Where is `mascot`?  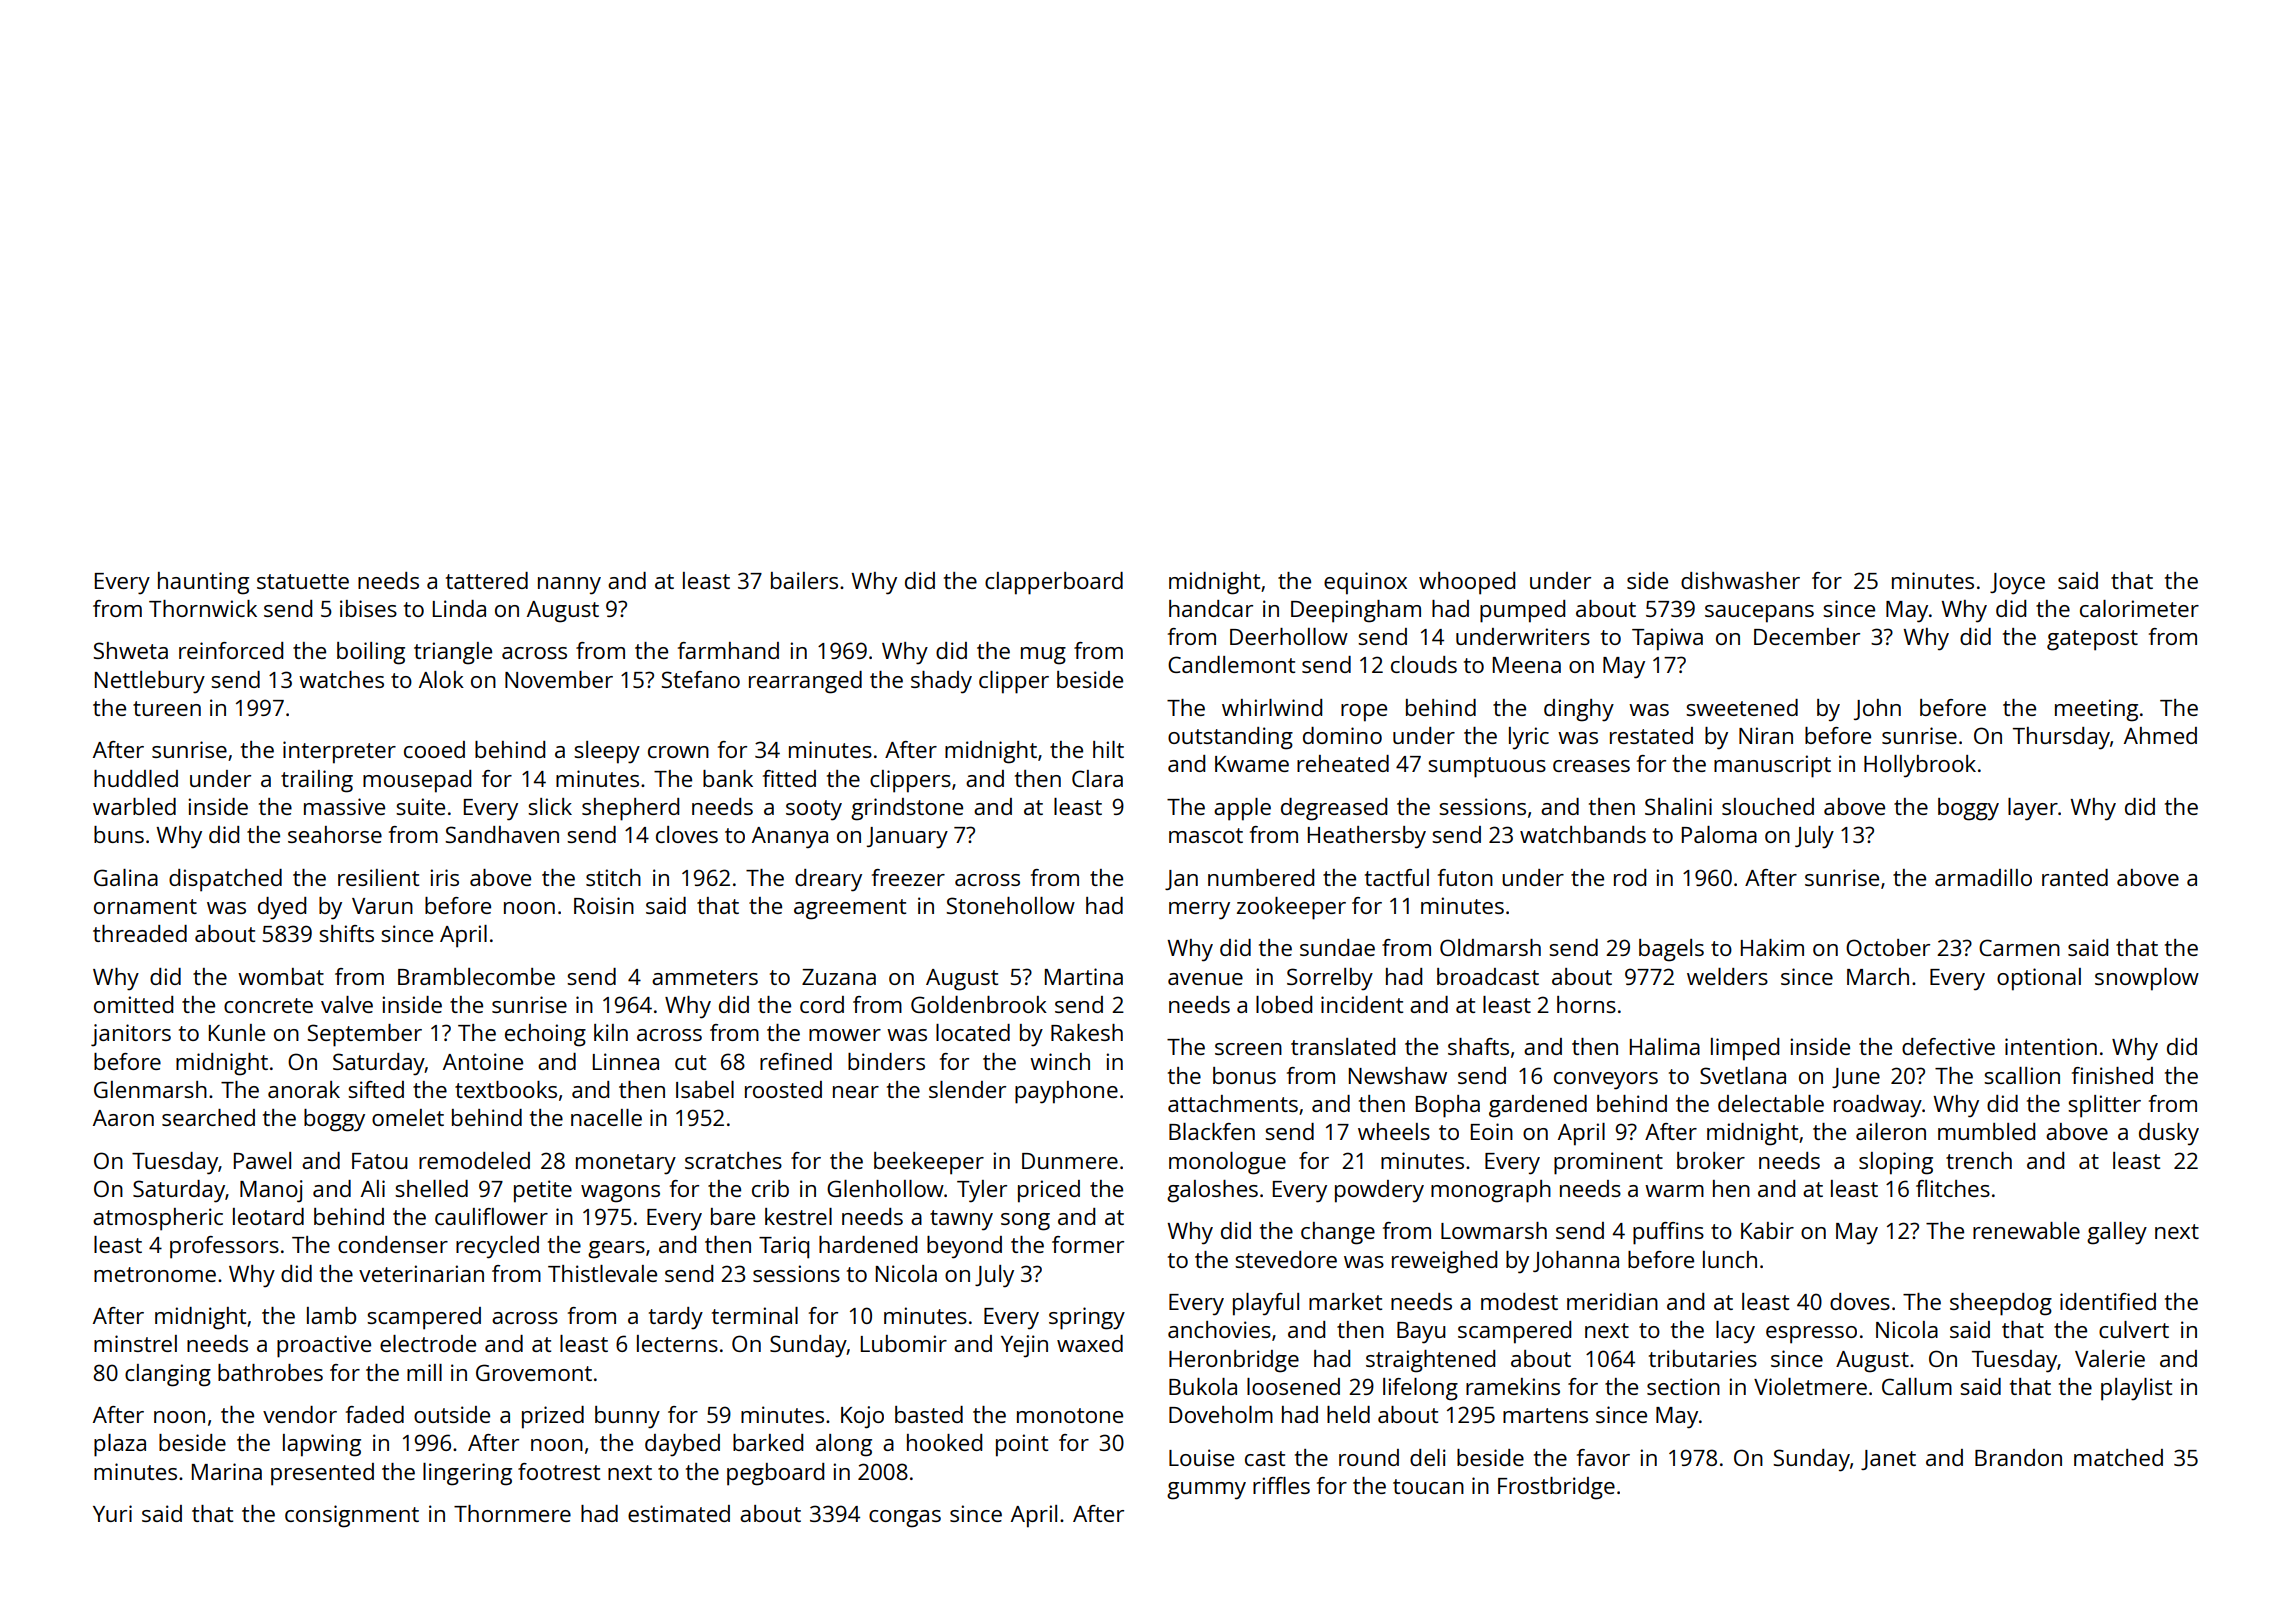 mascot is located at coordinates (1206, 835).
